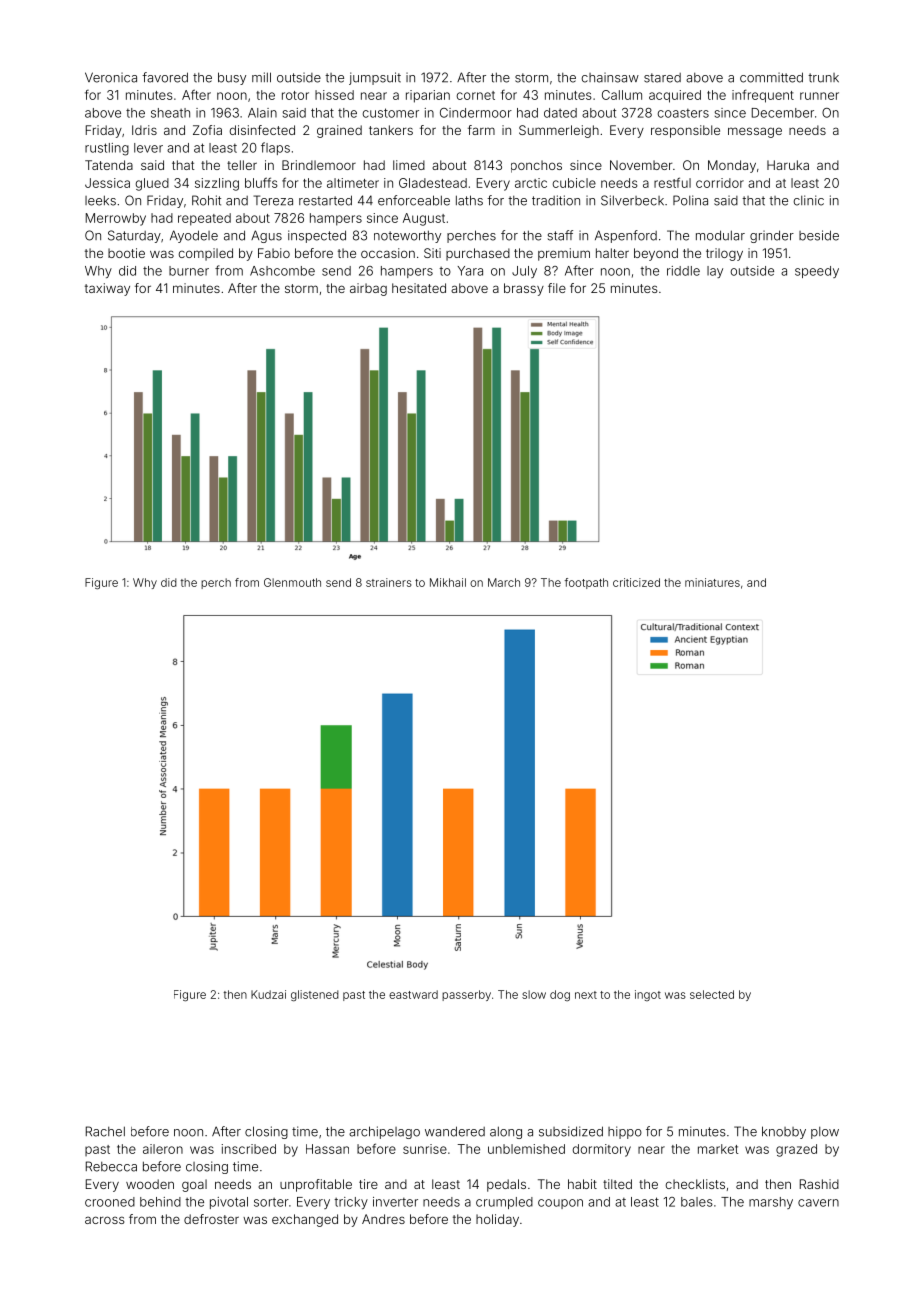 This screenshot has width=924, height=1308. I want to click on tankers, so click(391, 130).
